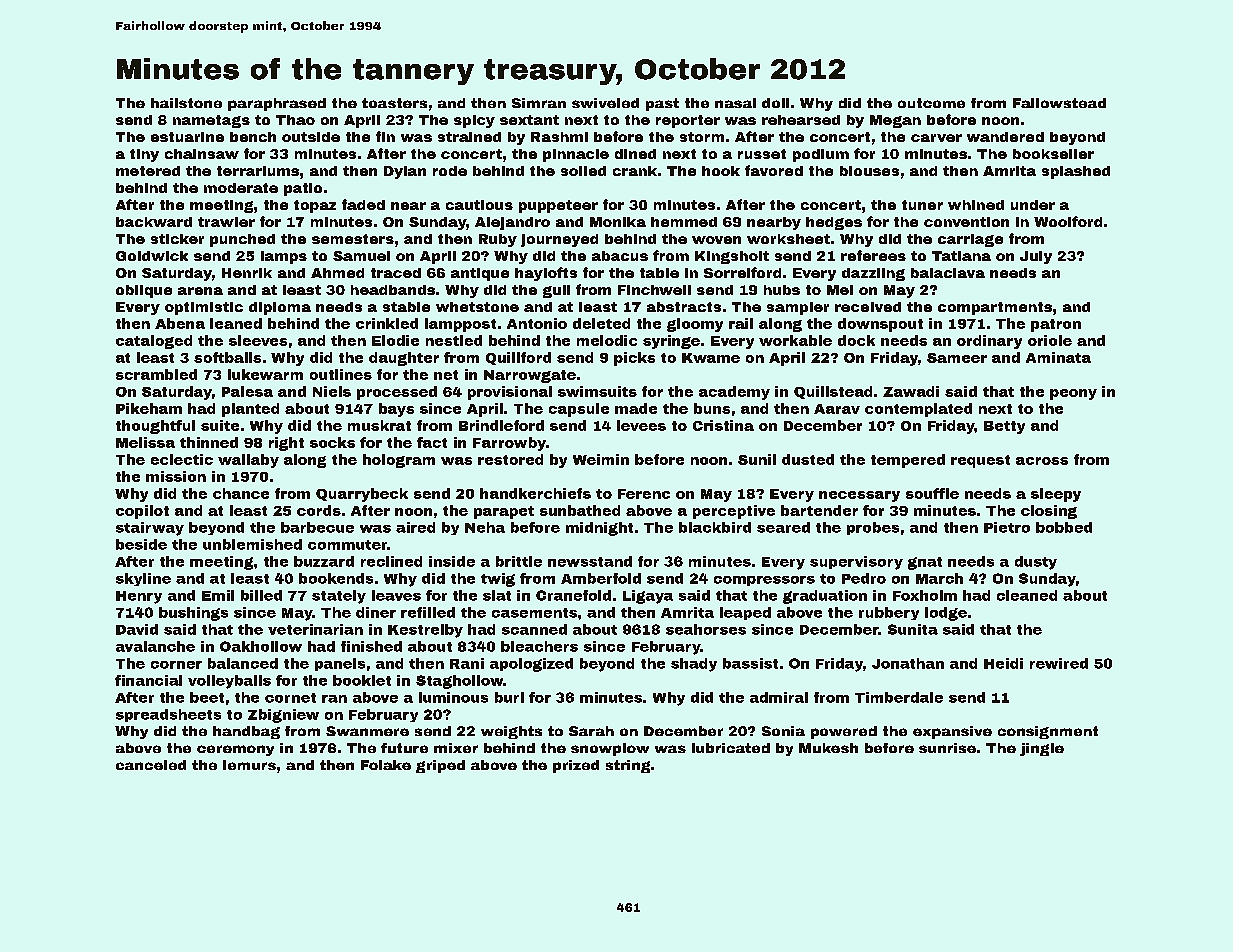  Describe the element at coordinates (241, 493) in the screenshot. I see `chance` at that location.
